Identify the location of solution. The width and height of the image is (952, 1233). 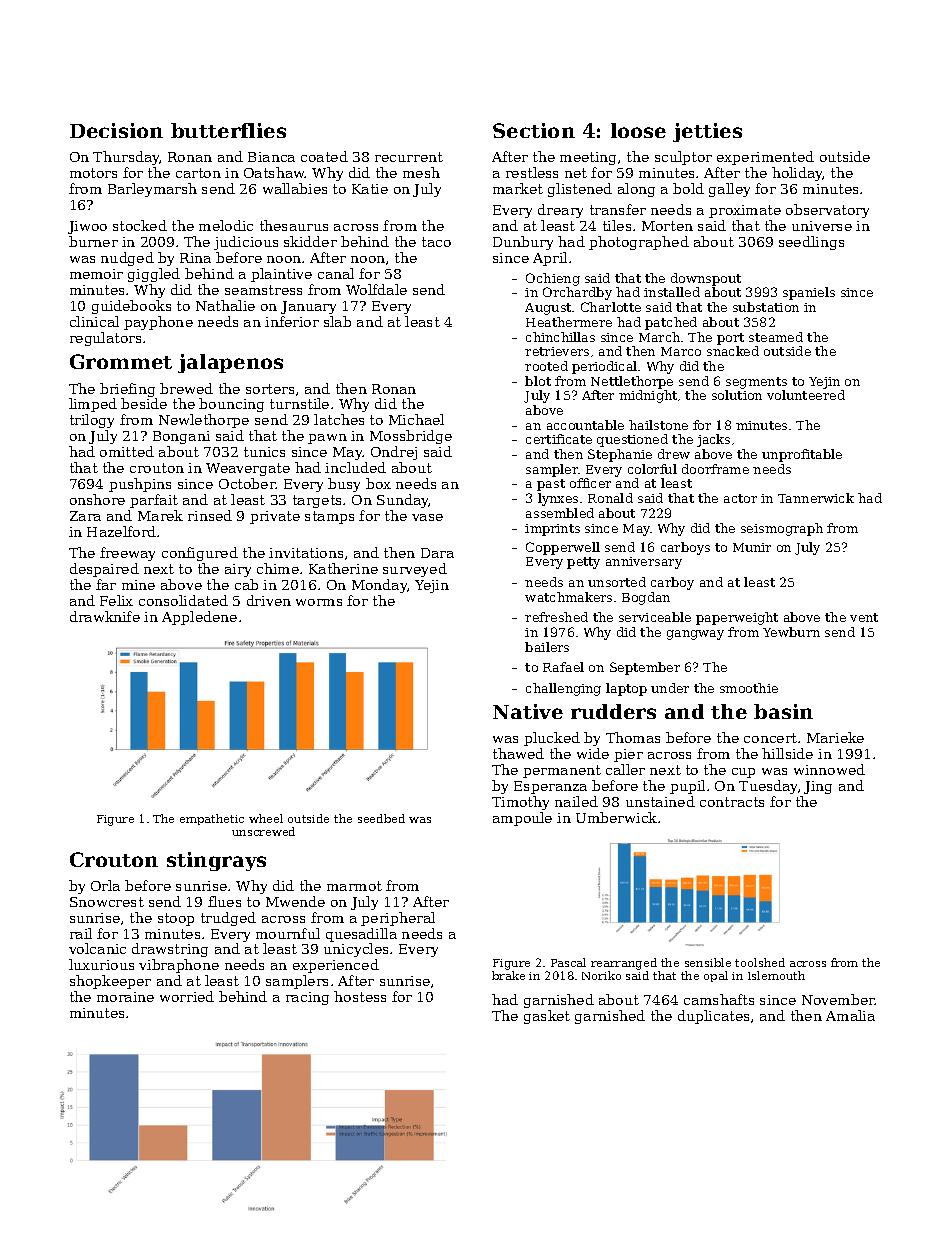
(737, 395).
